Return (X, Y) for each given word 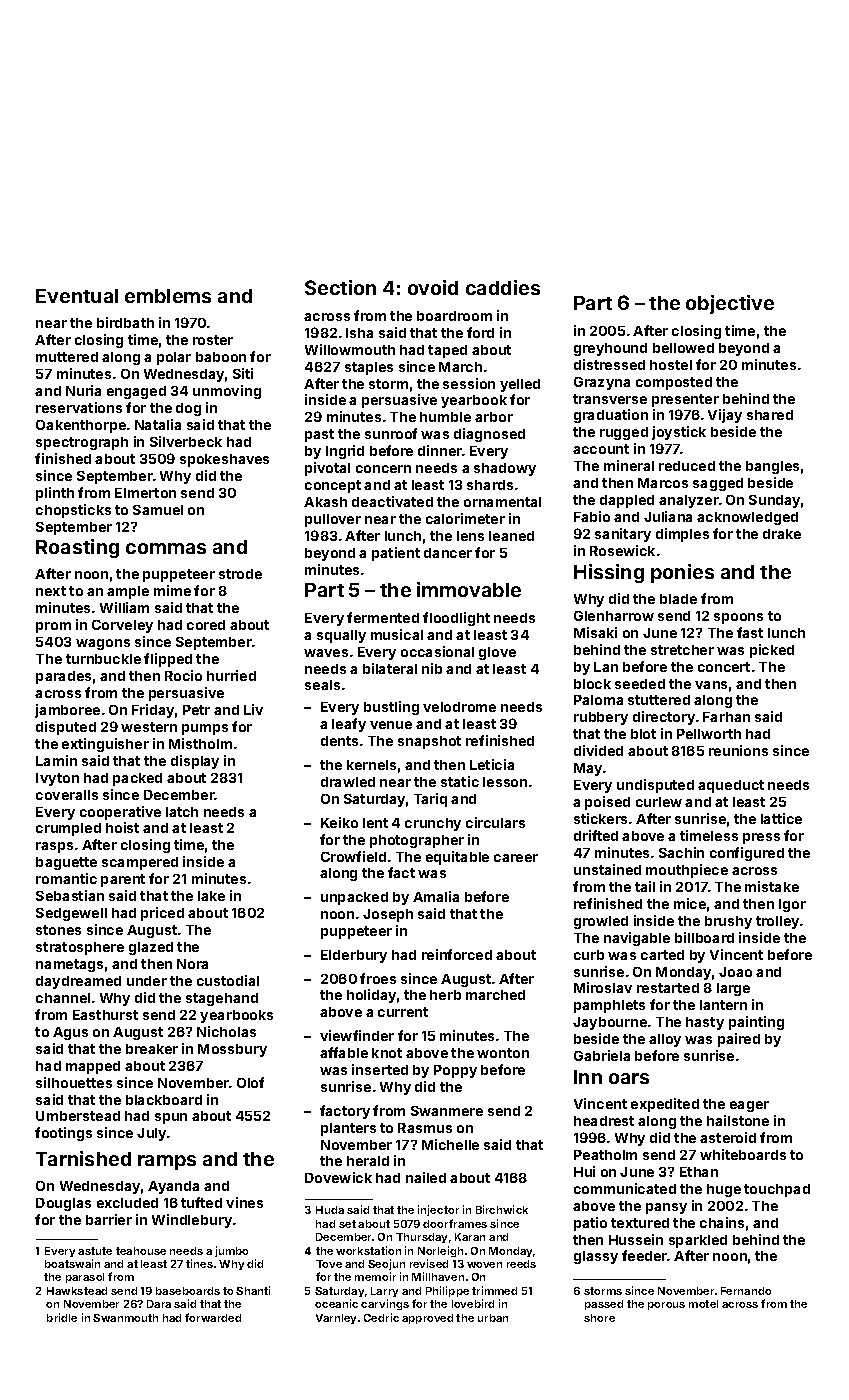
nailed (426, 1177)
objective (730, 304)
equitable (457, 858)
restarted (668, 988)
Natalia (158, 424)
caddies (503, 287)
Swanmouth (125, 1318)
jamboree (67, 711)
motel (703, 1304)
